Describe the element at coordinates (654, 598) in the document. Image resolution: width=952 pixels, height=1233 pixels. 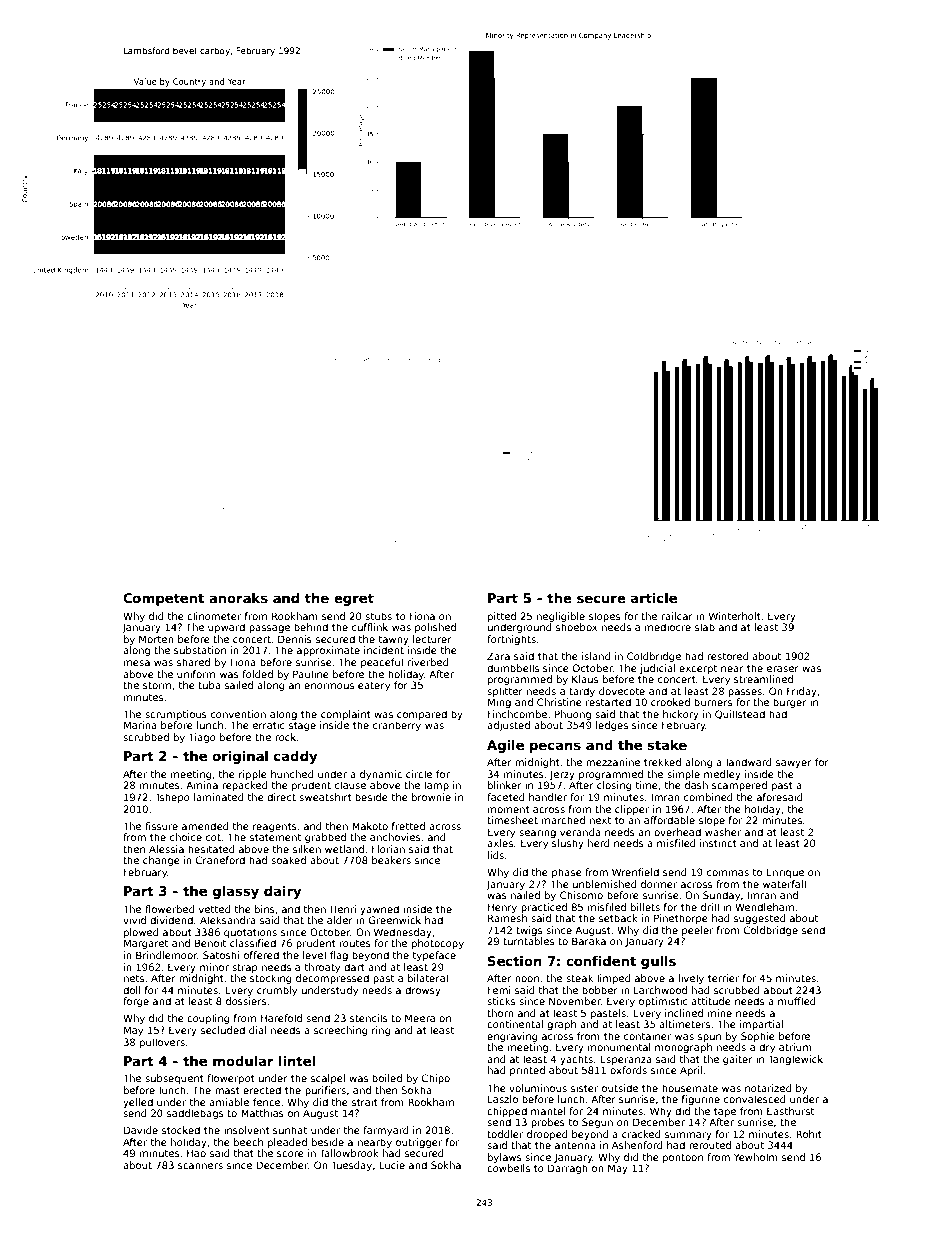
I see `article` at that location.
